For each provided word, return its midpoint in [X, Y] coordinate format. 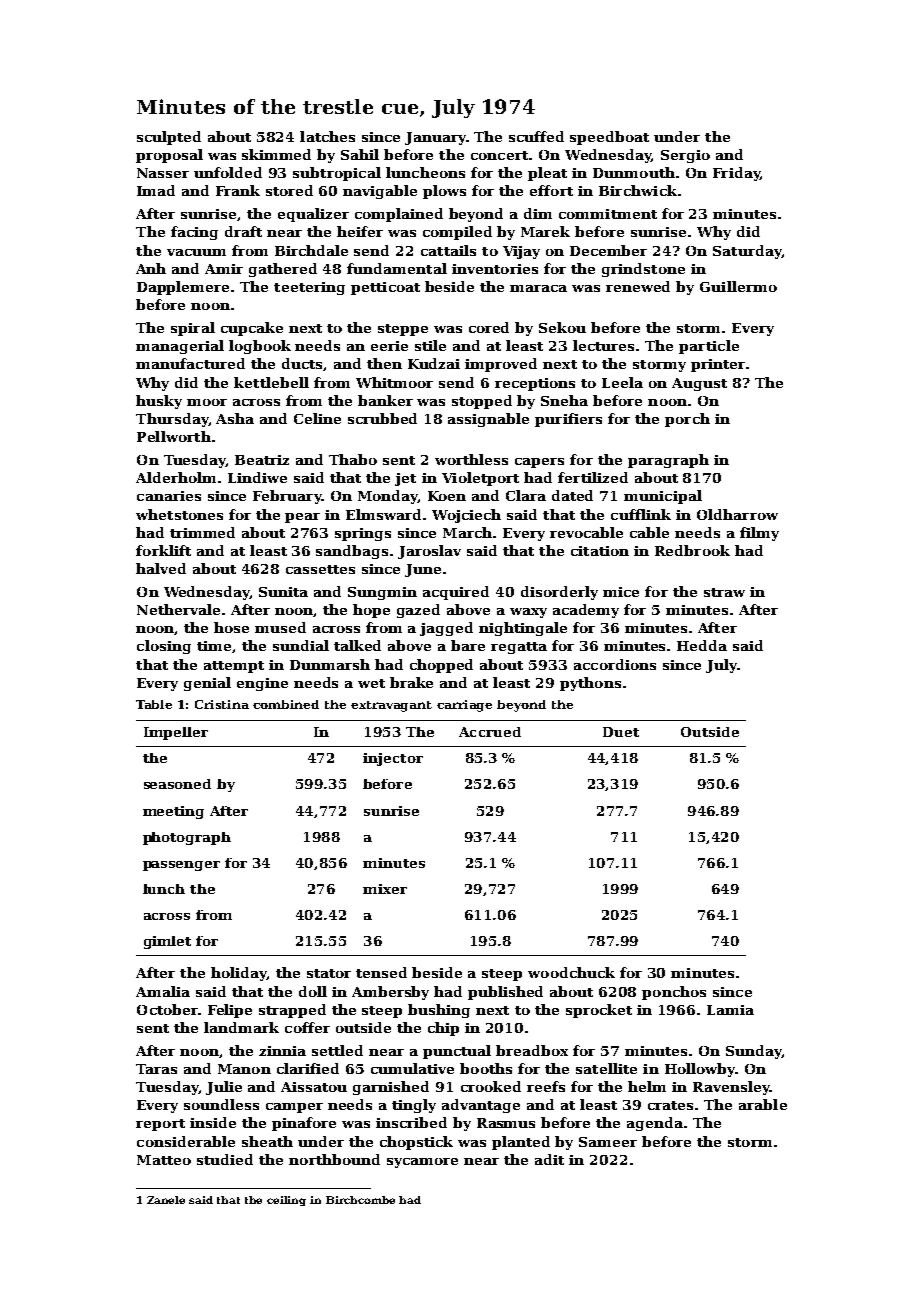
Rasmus [506, 1123]
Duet [621, 732]
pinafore [304, 1124]
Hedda [702, 645]
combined [286, 704]
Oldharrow [737, 514]
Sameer [608, 1142]
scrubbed [382, 418]
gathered [283, 270]
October [168, 1009]
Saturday [747, 252]
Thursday [172, 420]
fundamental [397, 268]
